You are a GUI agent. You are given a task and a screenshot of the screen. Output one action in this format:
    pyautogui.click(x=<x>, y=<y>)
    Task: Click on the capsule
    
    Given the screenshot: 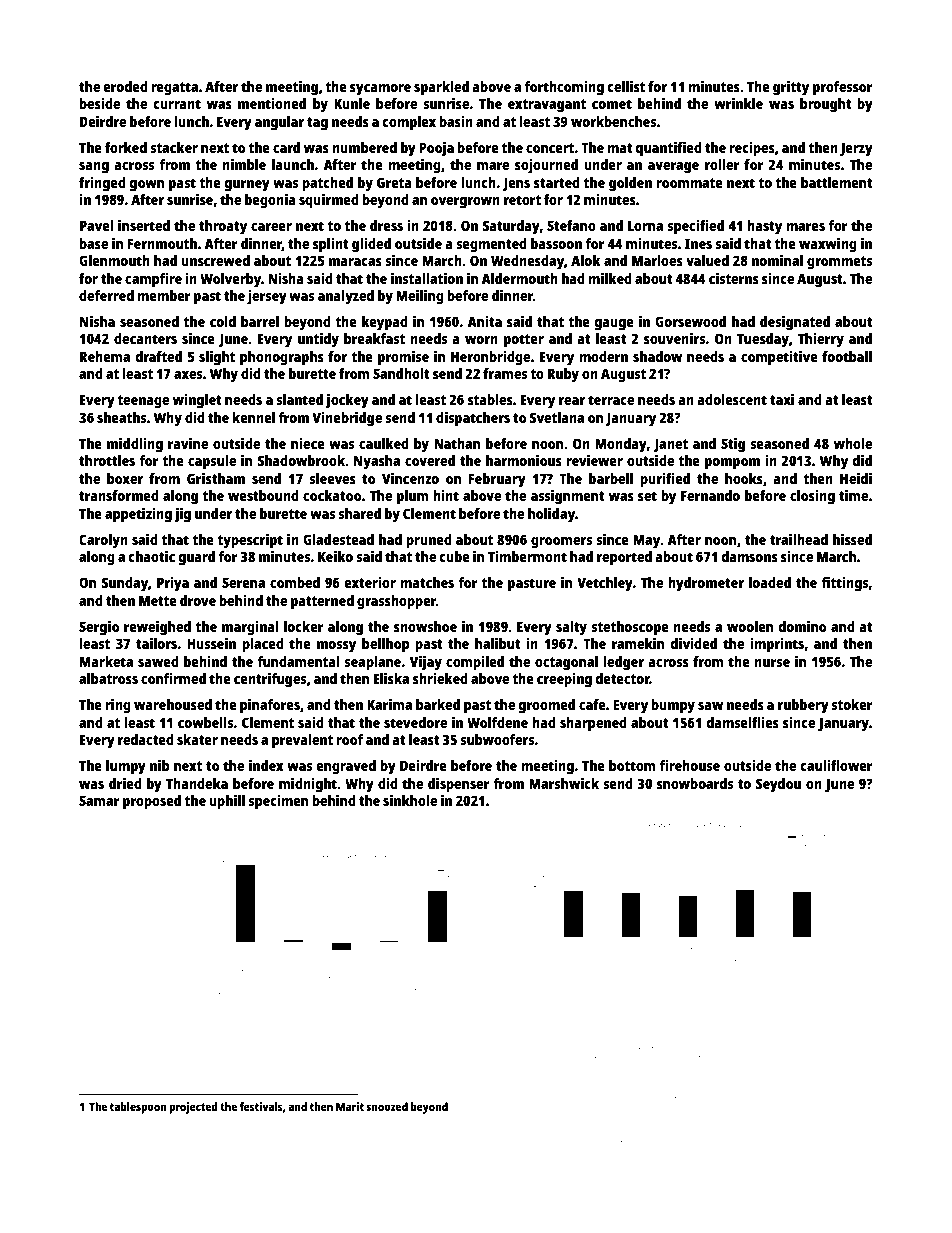 What is the action you would take?
    pyautogui.click(x=212, y=462)
